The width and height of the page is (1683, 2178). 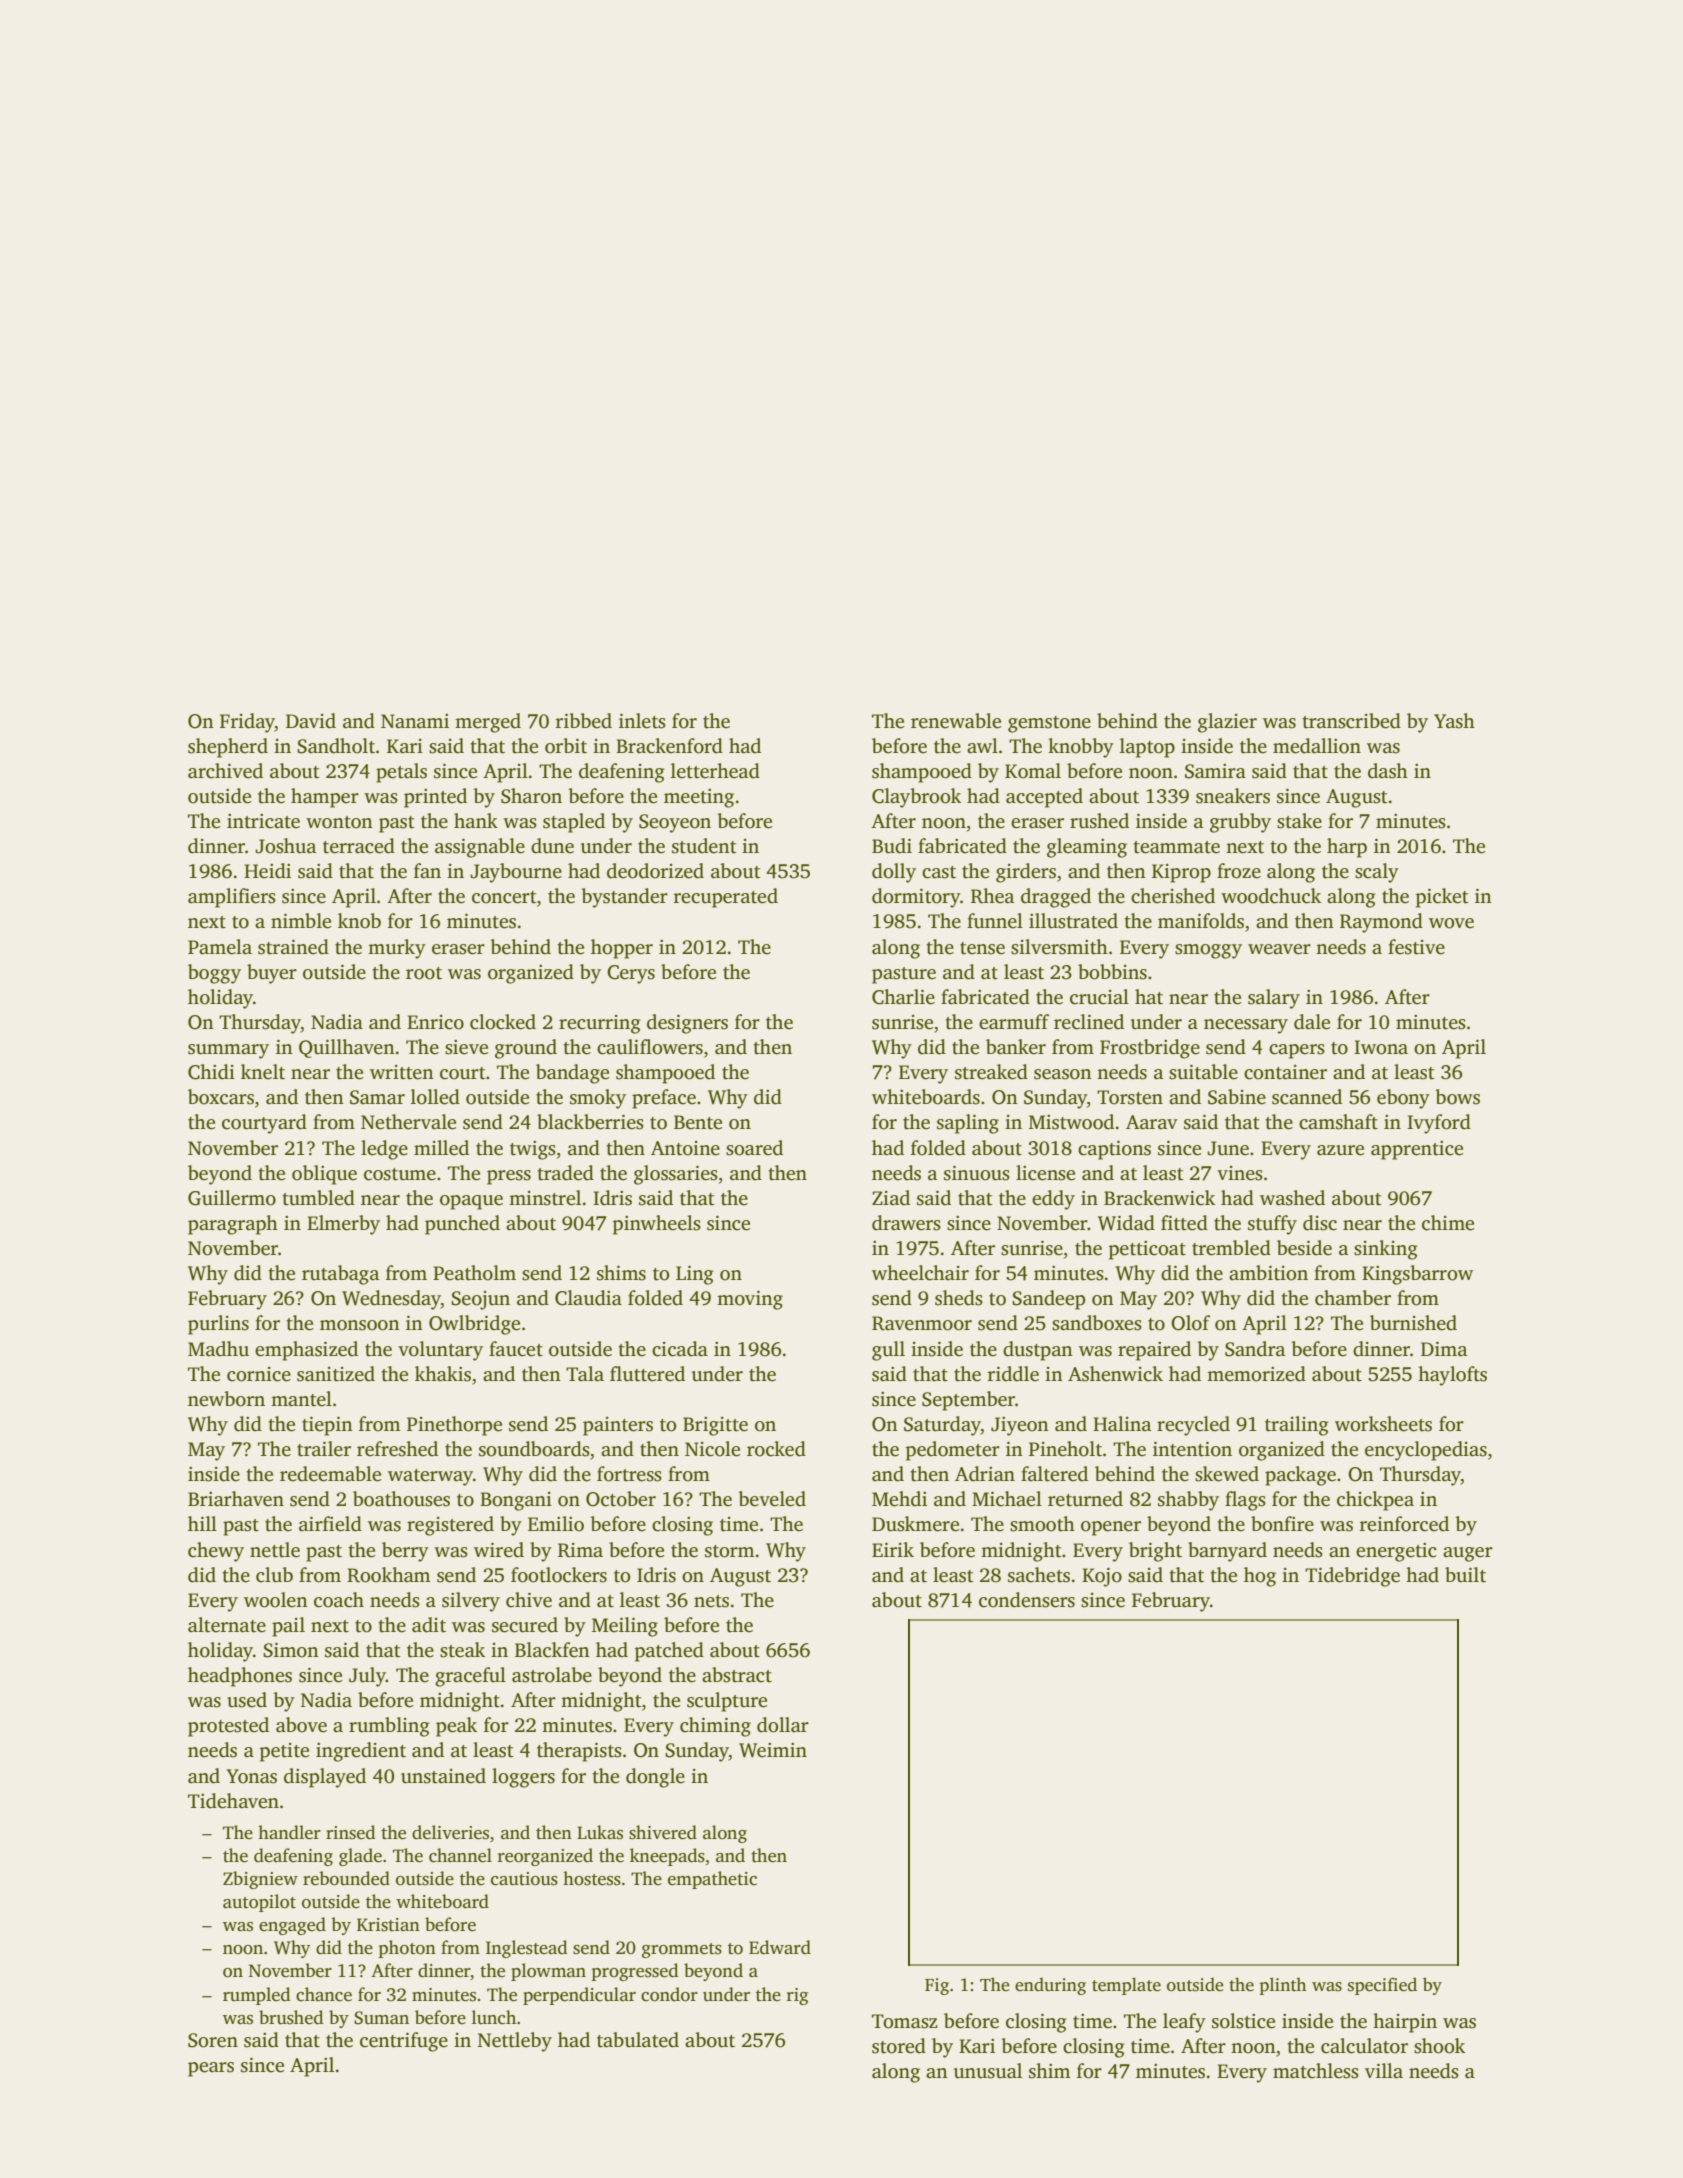 What do you see at coordinates (1026, 873) in the page?
I see `girders` at bounding box center [1026, 873].
